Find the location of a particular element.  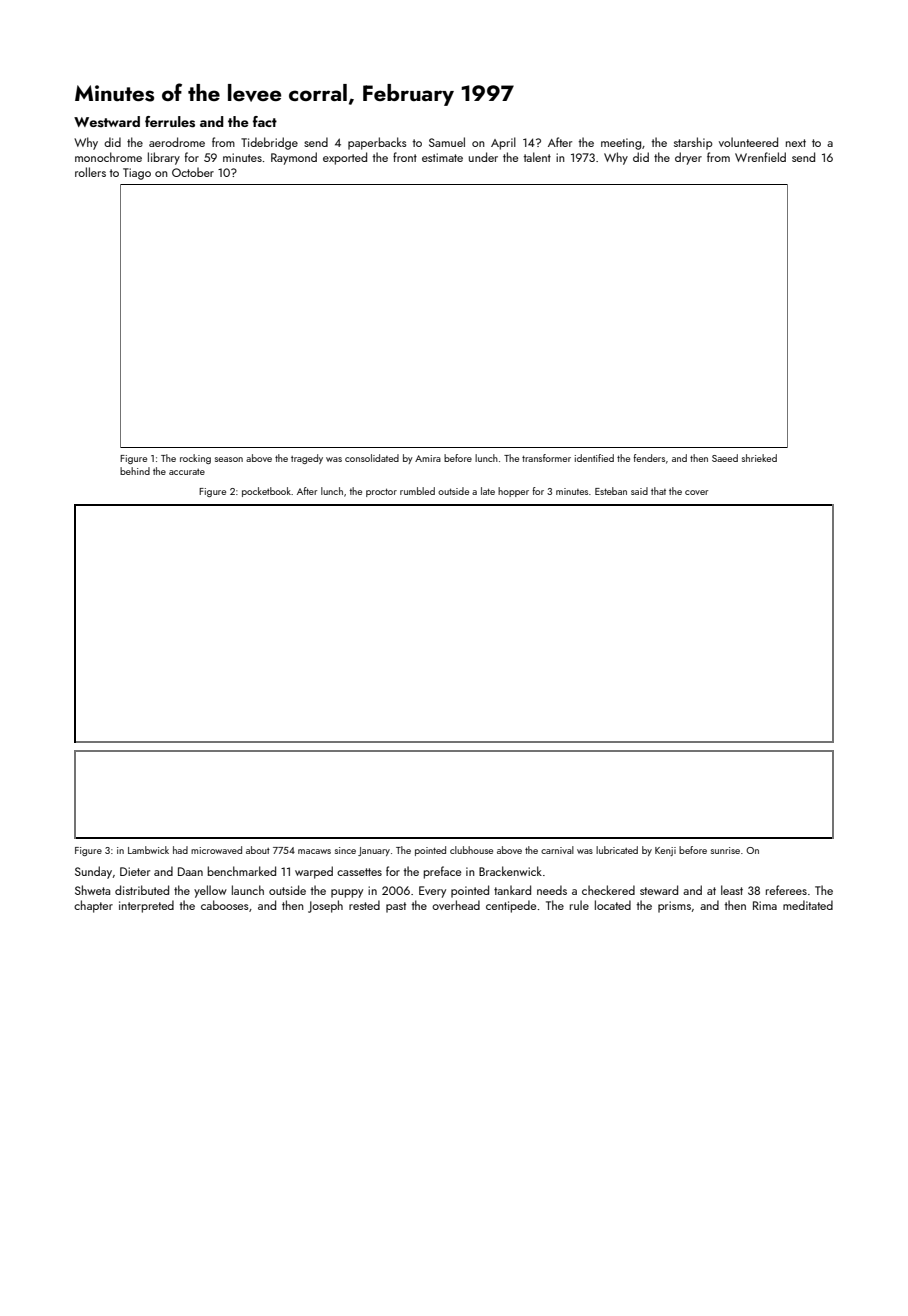

meeting is located at coordinates (621, 144).
